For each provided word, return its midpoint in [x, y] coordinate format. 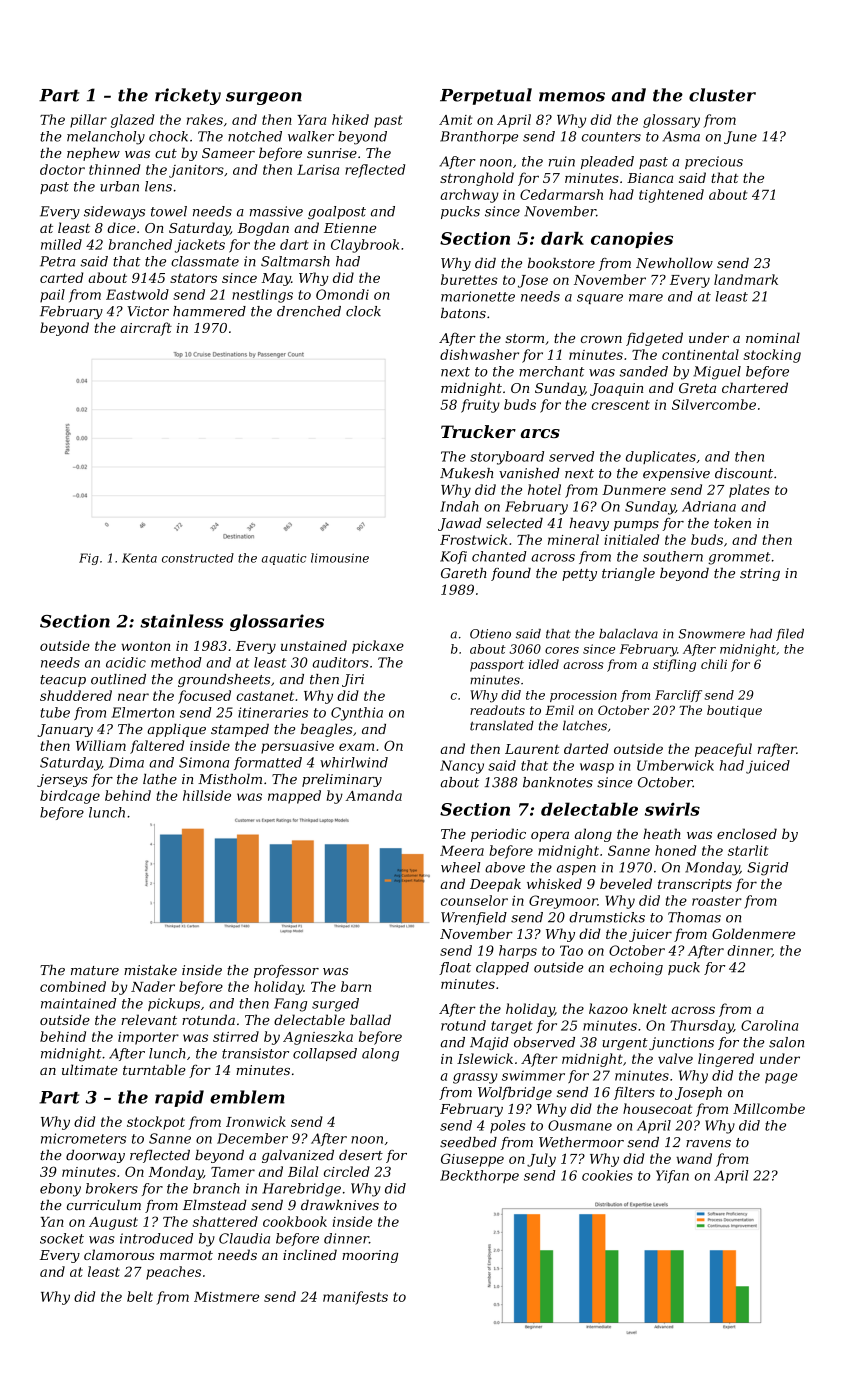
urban [119, 186]
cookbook [295, 1221]
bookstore [561, 263]
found [511, 574]
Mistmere [226, 1297]
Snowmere [712, 634]
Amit [455, 120]
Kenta [139, 558]
